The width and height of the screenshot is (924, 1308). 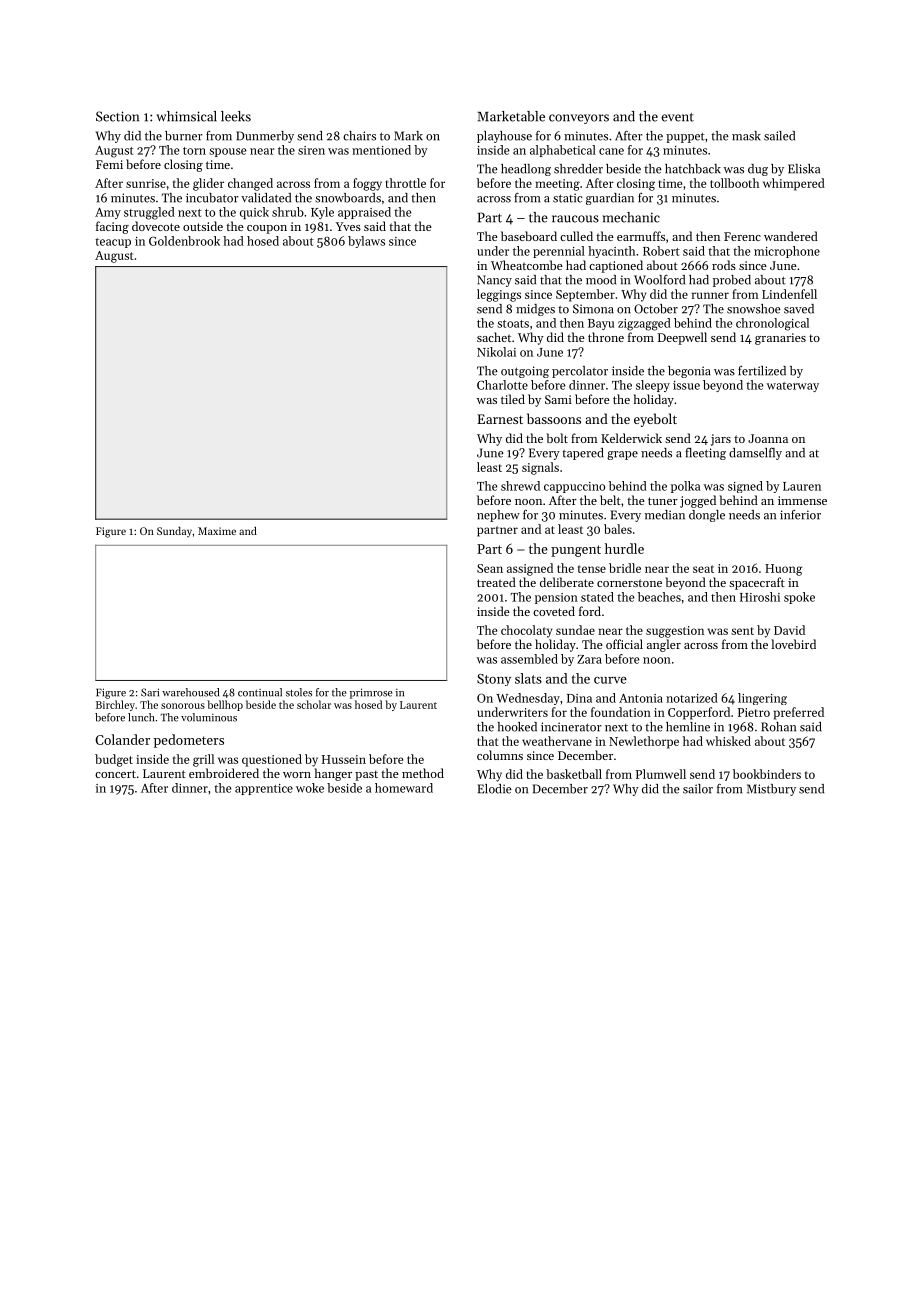 What do you see at coordinates (624, 548) in the screenshot?
I see `hurdle` at bounding box center [624, 548].
